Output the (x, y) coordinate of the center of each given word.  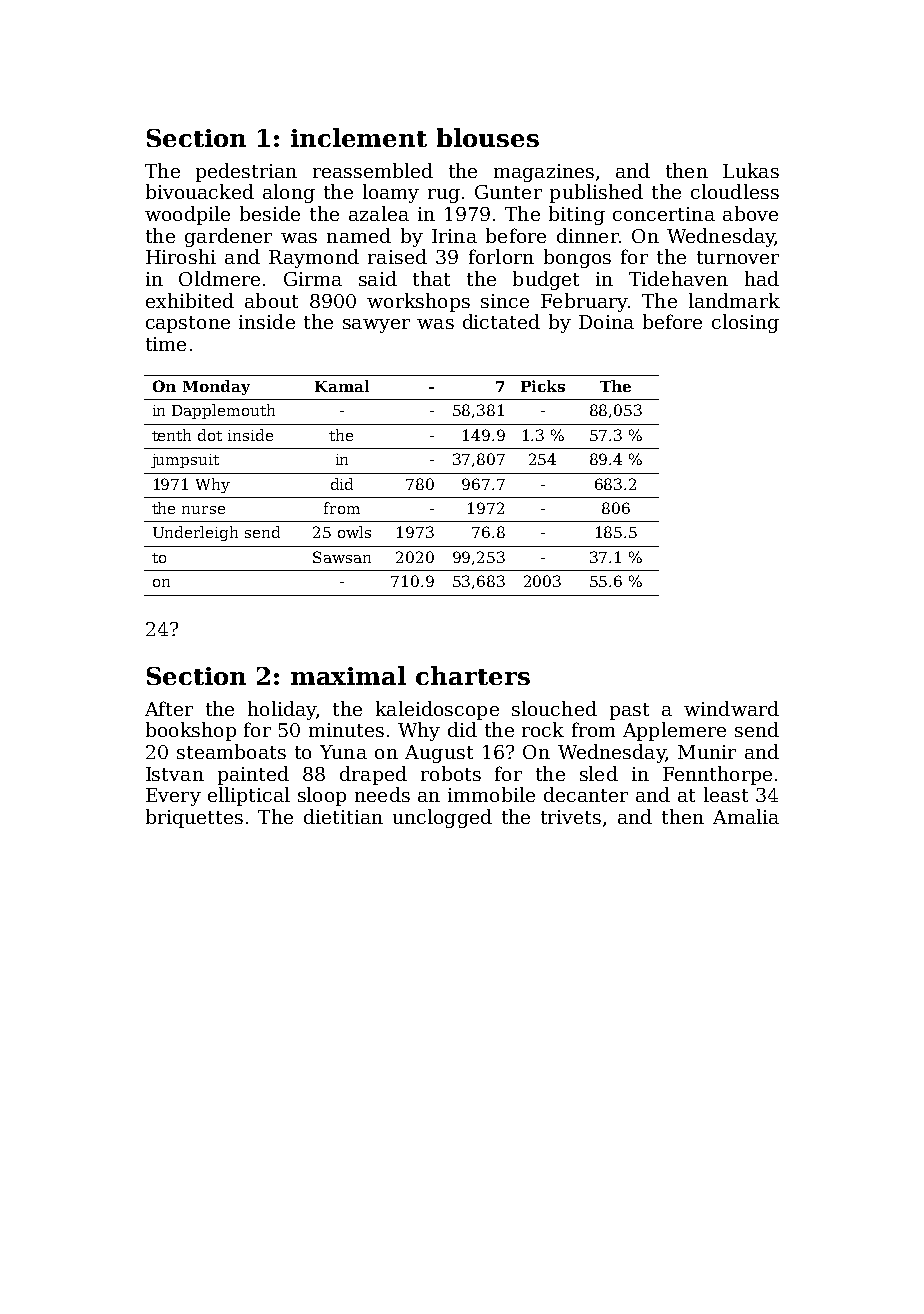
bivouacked (200, 191)
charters (473, 675)
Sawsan (342, 557)
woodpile (187, 215)
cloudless (735, 191)
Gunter (508, 192)
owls (354, 532)
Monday (216, 387)
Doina (606, 322)
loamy (391, 193)
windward (731, 708)
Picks (543, 386)
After (169, 708)
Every (173, 797)
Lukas (751, 170)
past (629, 711)
